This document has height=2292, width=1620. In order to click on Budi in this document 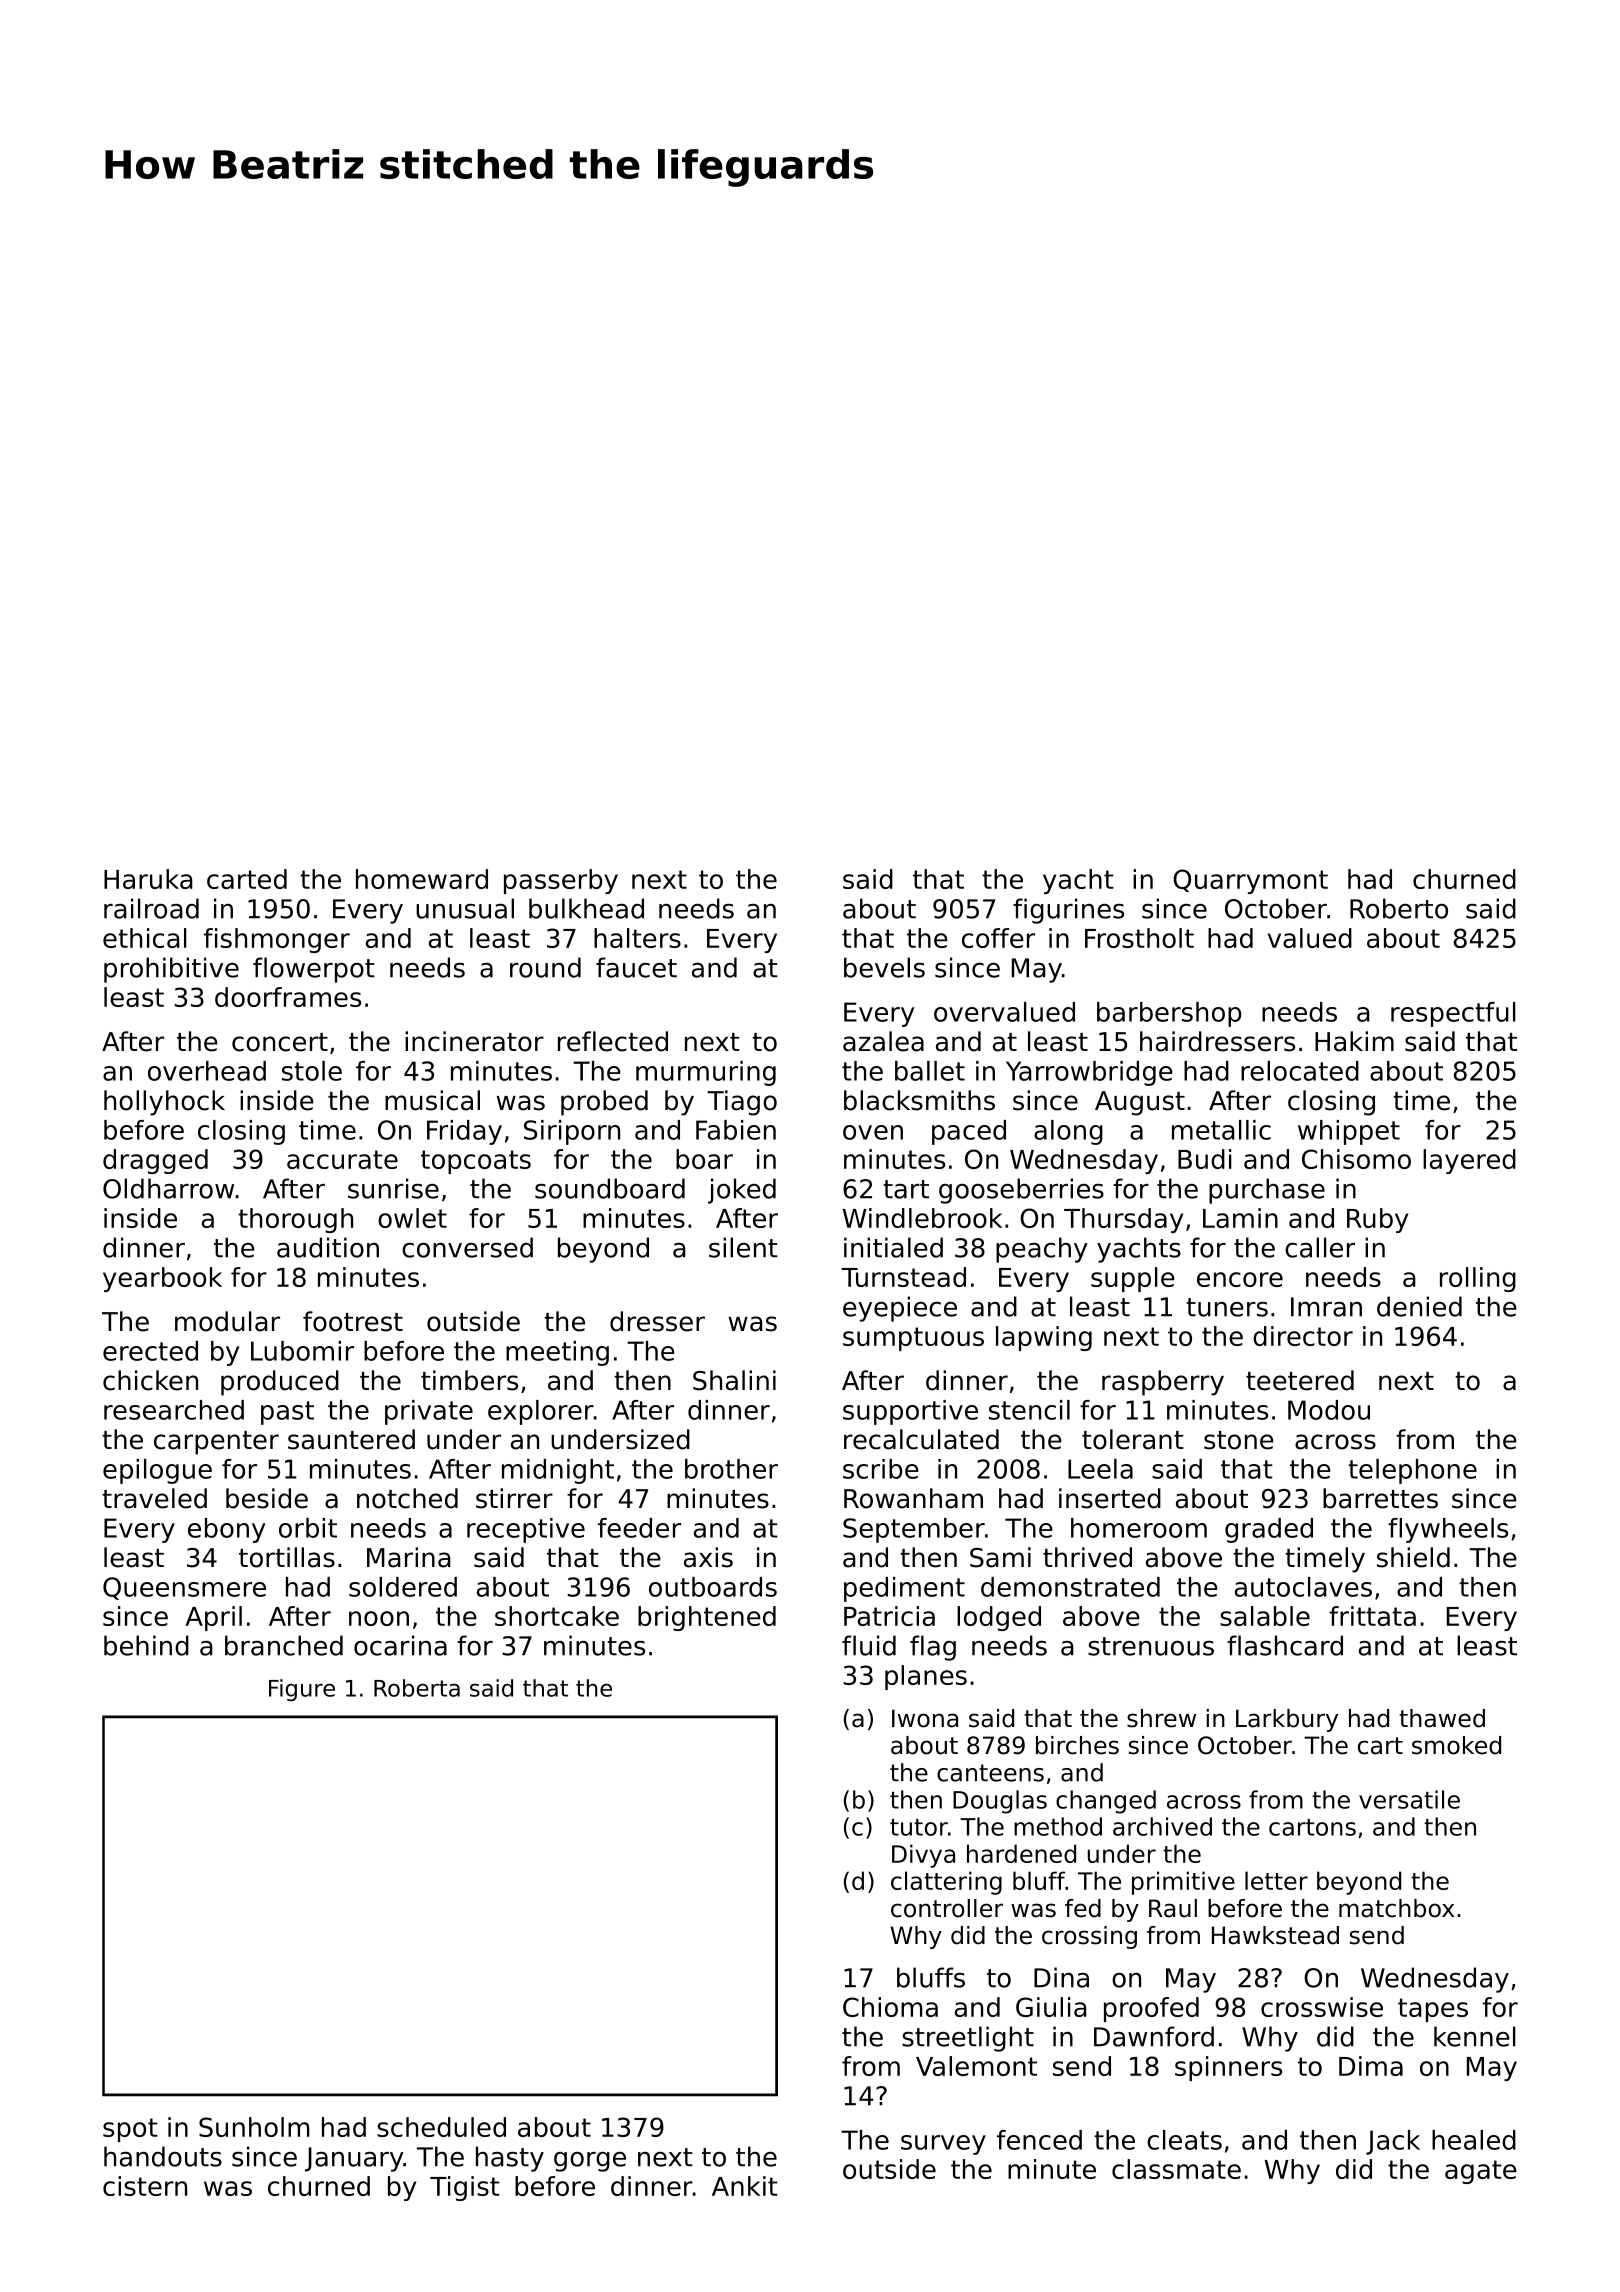, I will do `click(1205, 1159)`.
